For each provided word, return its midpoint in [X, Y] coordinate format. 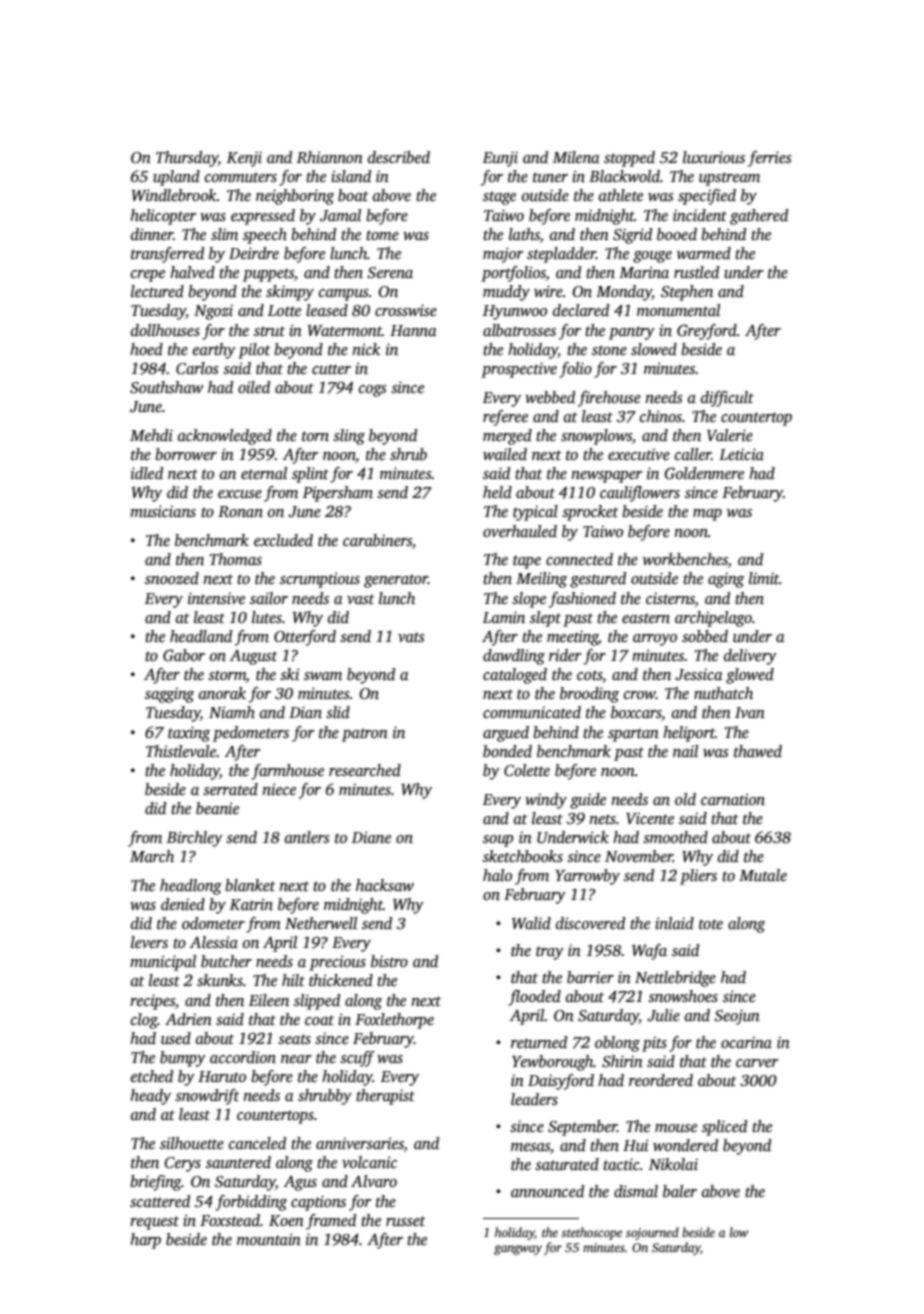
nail [685, 751]
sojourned [652, 1233]
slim [224, 234]
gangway [518, 1250]
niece [279, 789]
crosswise [406, 310]
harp [145, 1241]
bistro [389, 961]
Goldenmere [704, 473]
